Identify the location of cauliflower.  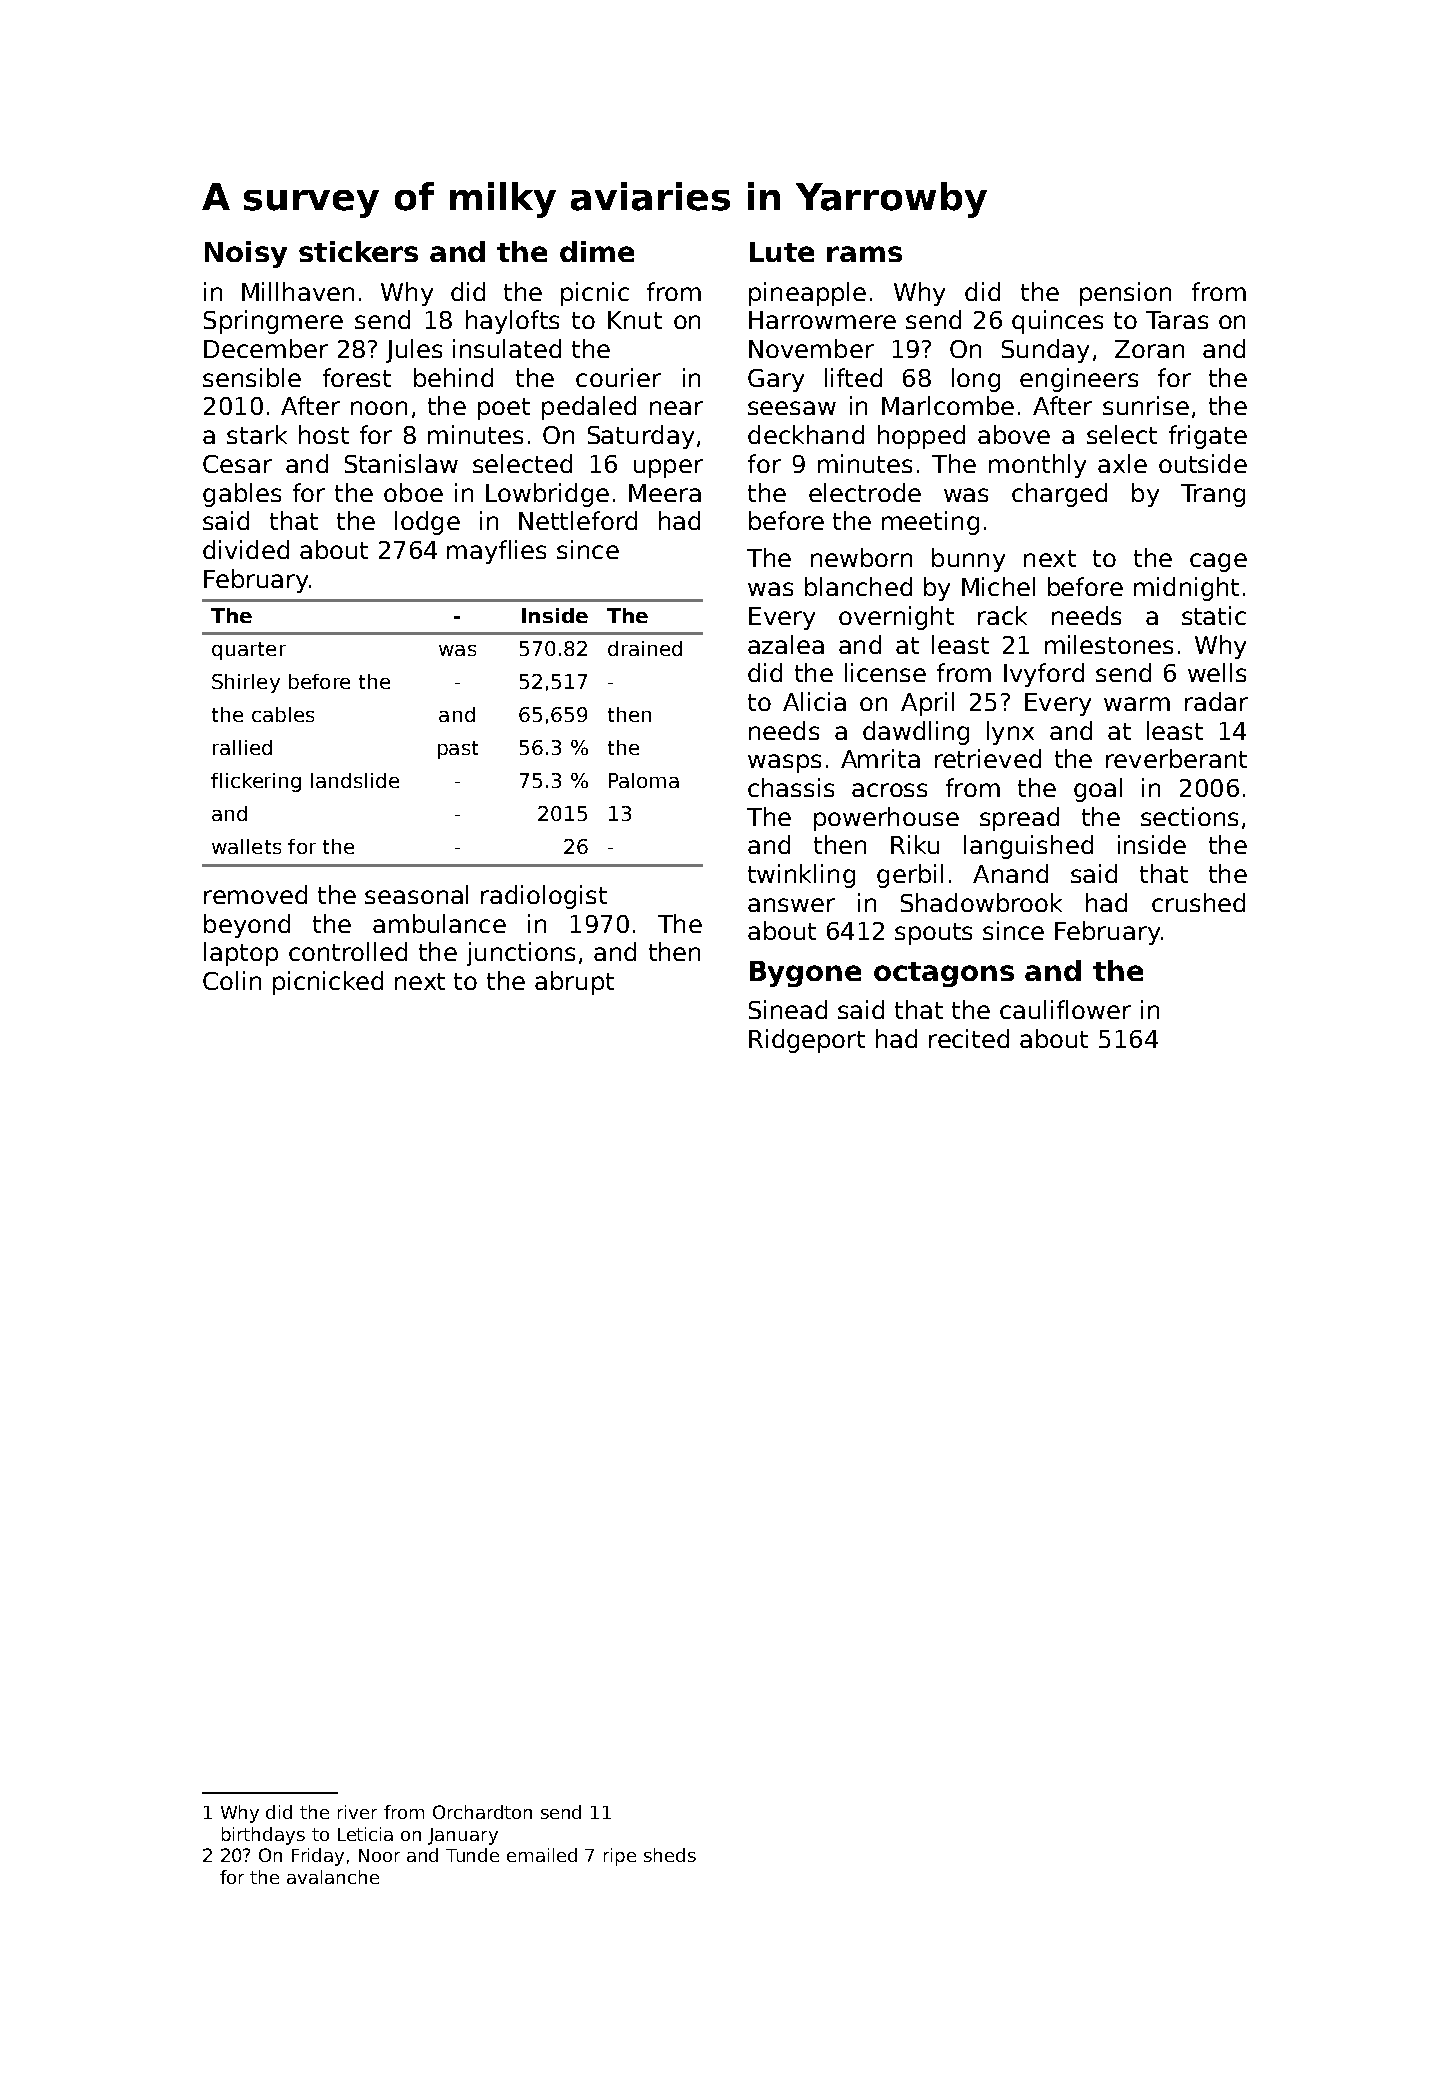
(1065, 1009).
